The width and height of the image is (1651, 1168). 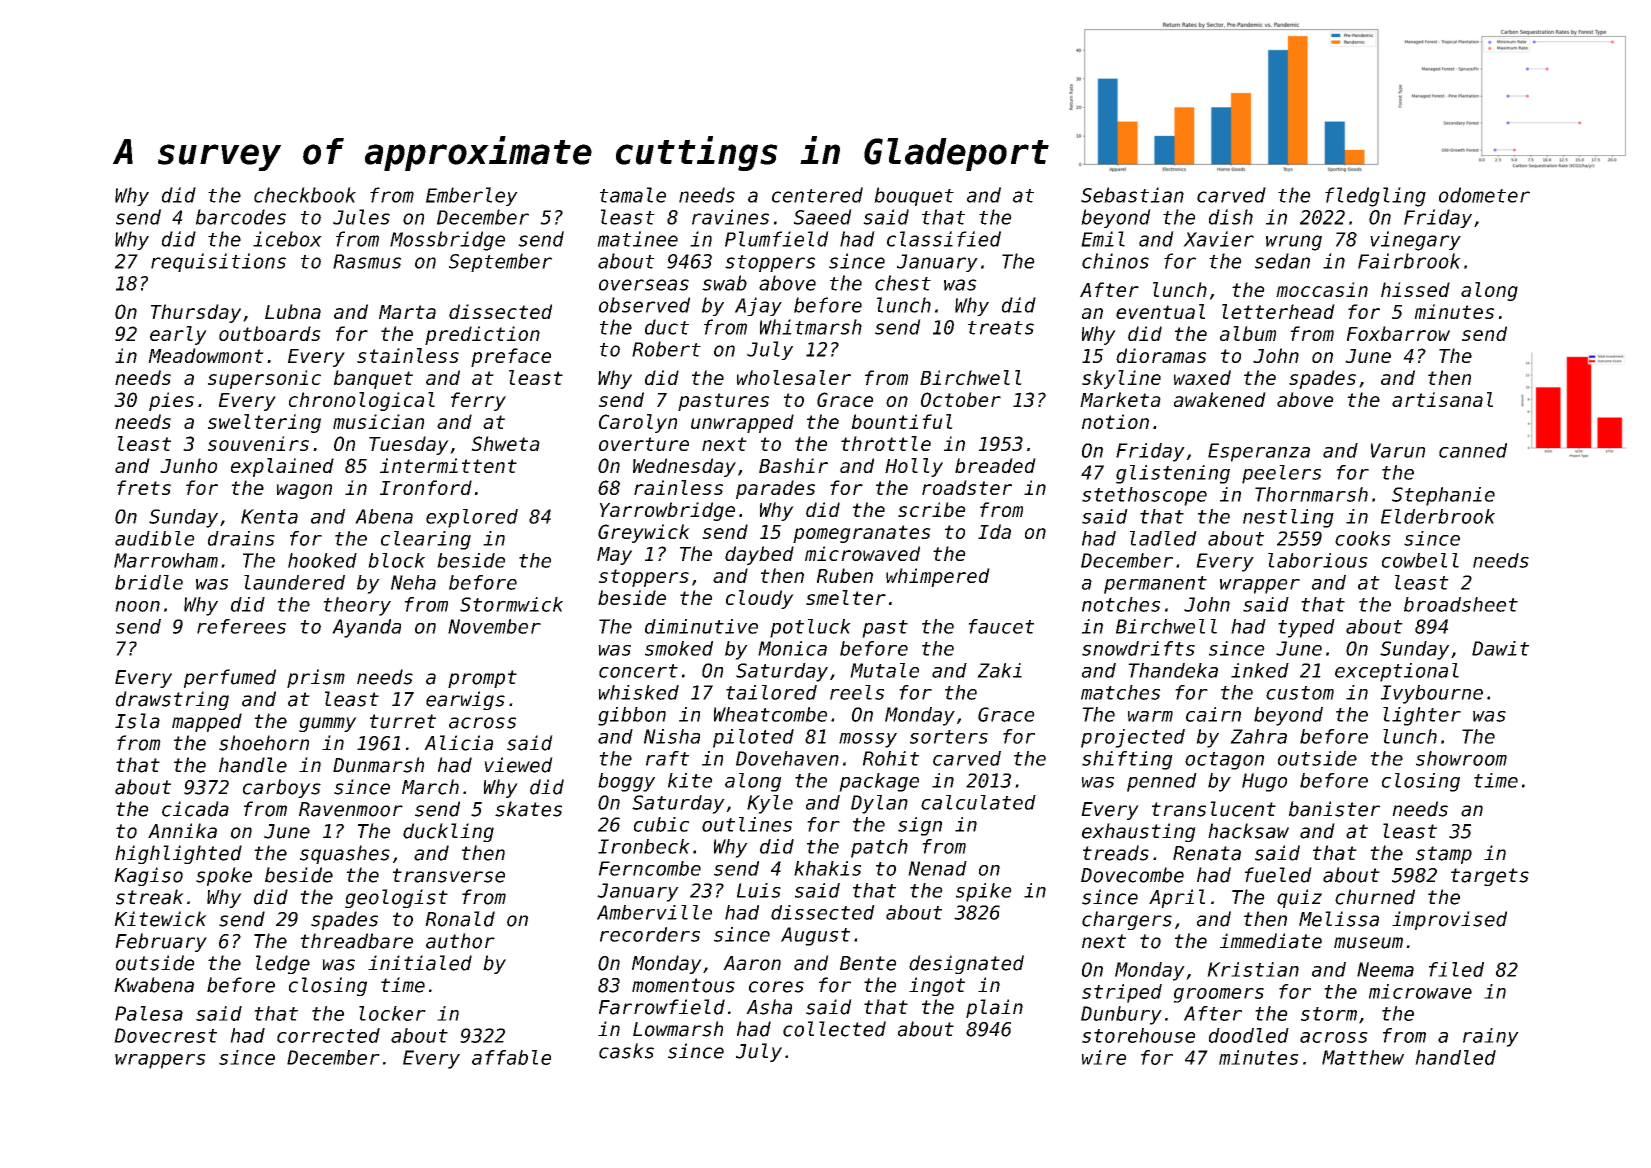 I want to click on squashes, so click(x=345, y=854).
